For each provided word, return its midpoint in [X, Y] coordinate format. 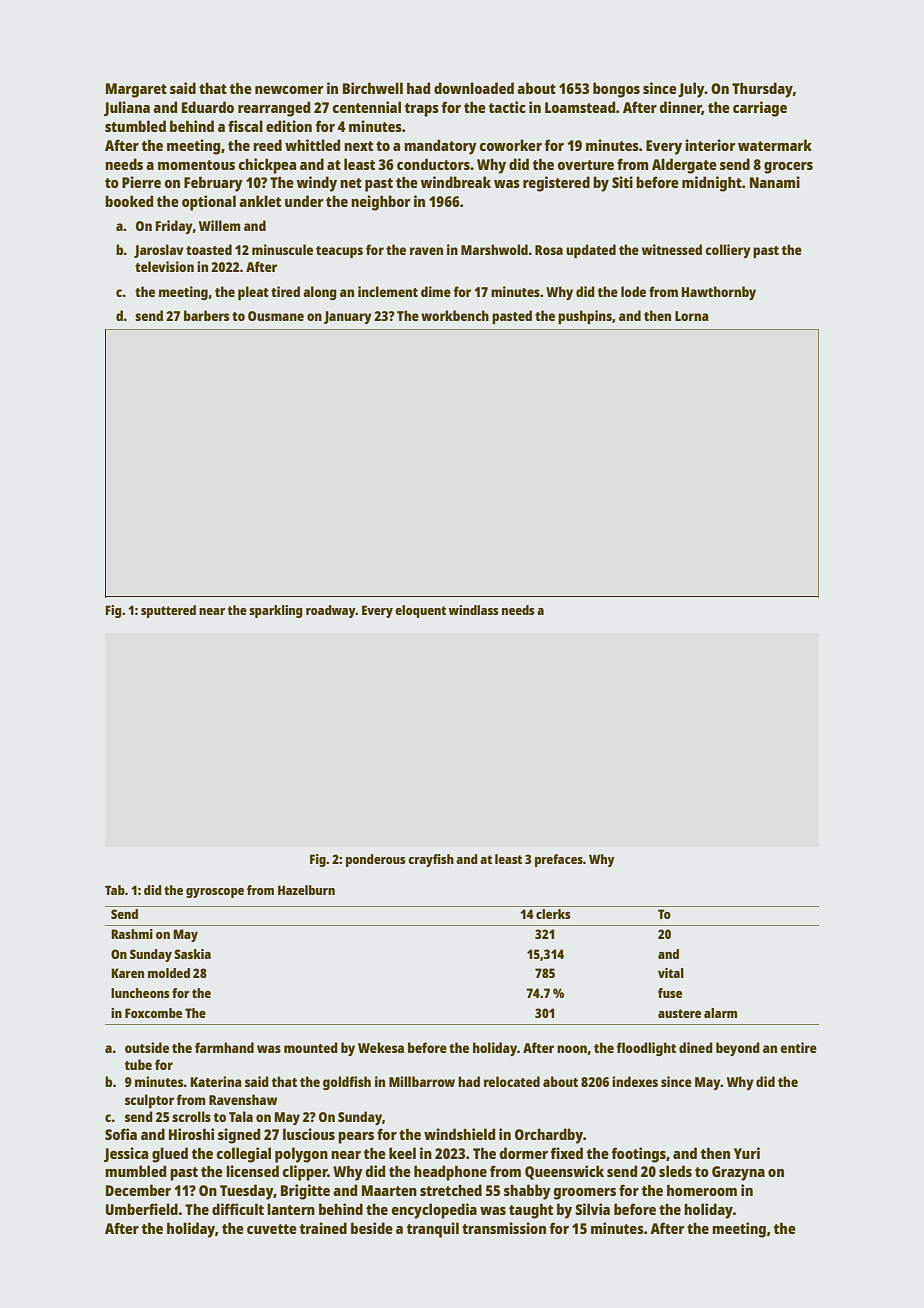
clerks [553, 914]
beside [372, 1228]
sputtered [168, 611]
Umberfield [142, 1209]
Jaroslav [159, 251]
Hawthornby [719, 293]
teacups [339, 252]
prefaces [559, 860]
